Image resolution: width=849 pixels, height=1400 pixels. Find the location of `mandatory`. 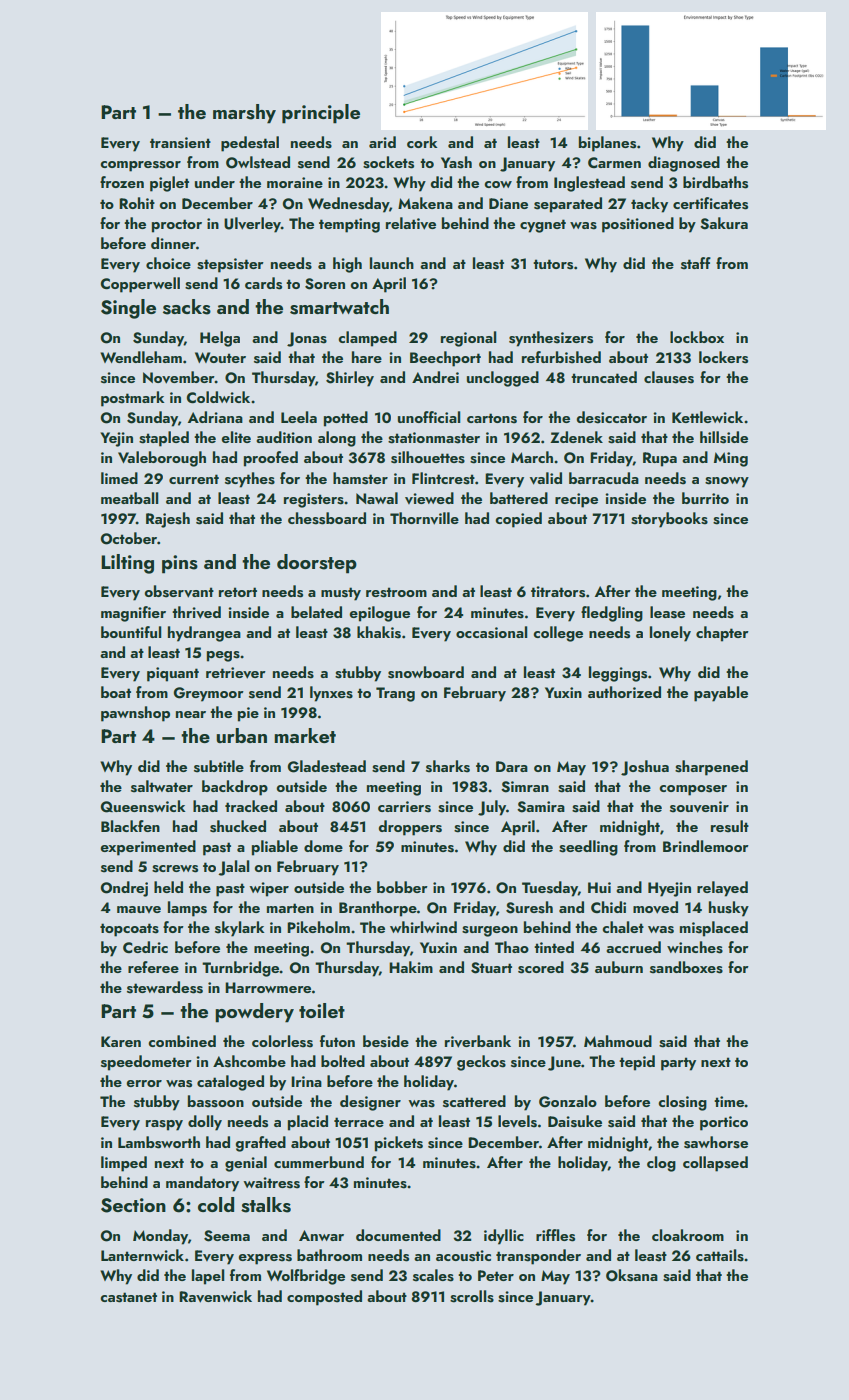

mandatory is located at coordinates (202, 1184).
